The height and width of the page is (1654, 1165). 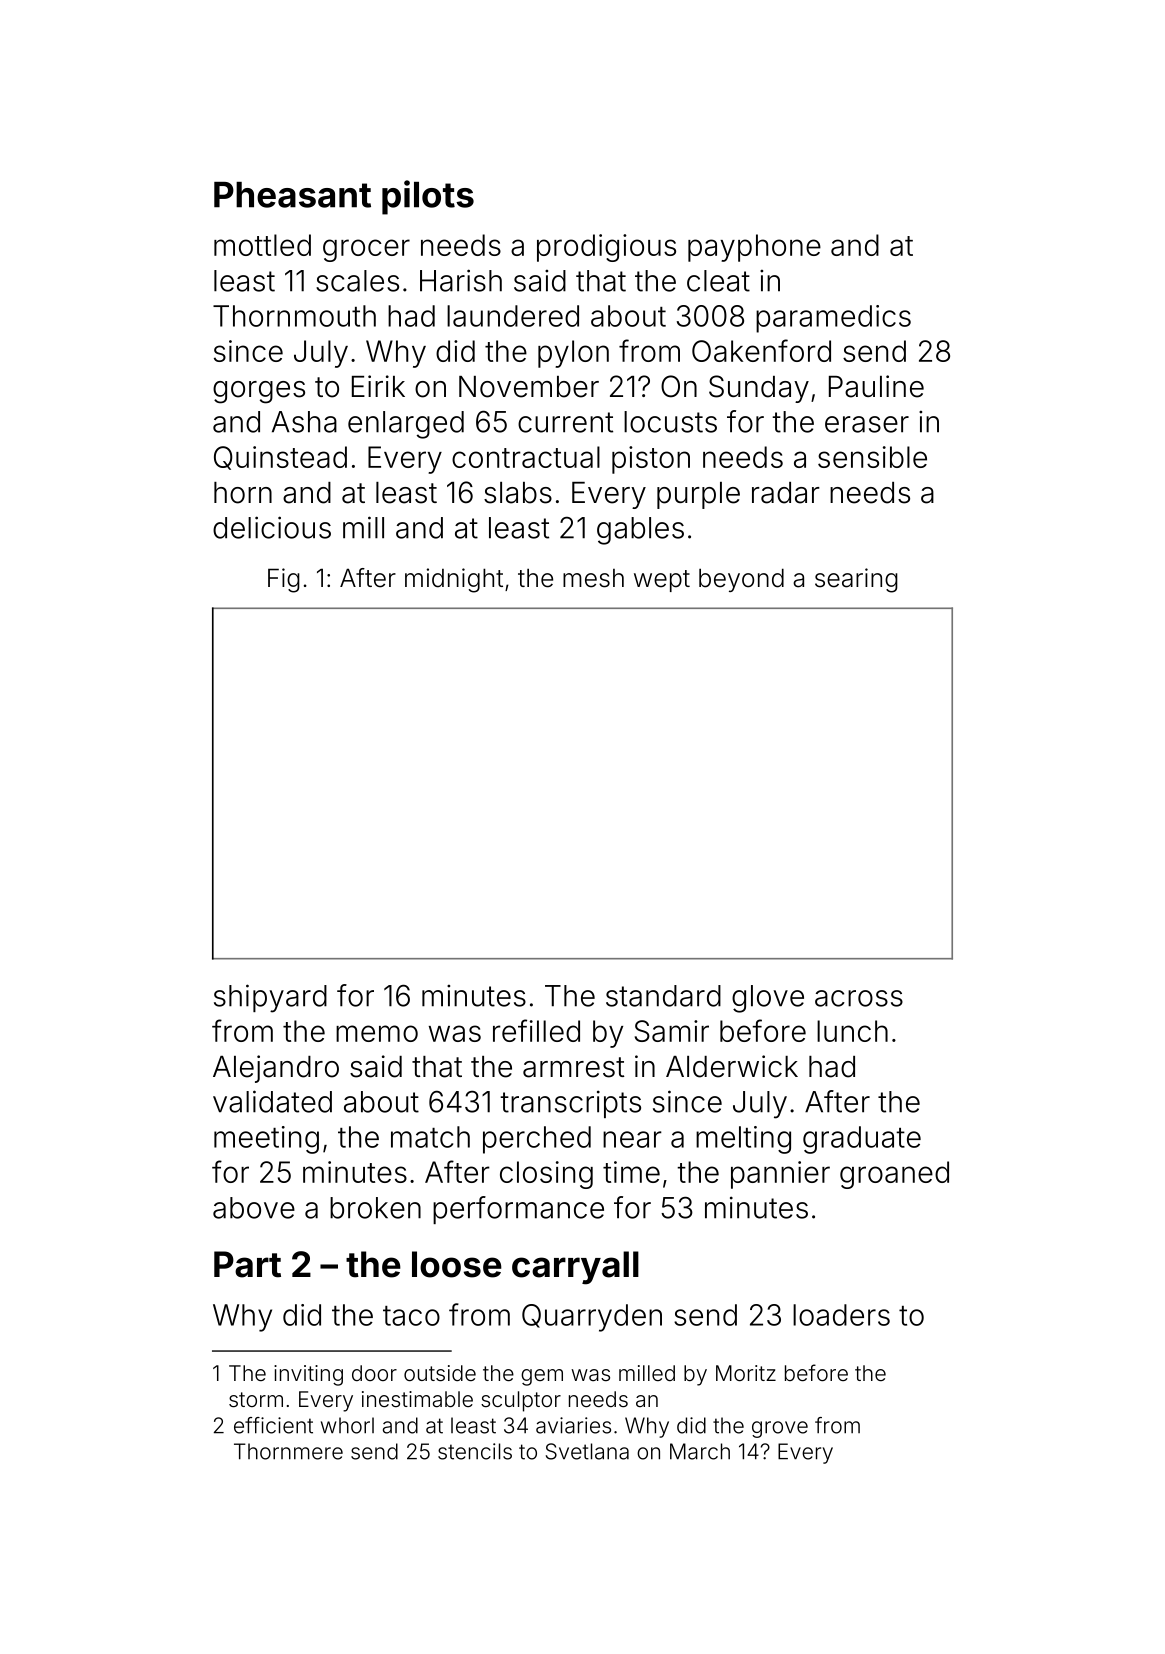 I want to click on stencils, so click(x=475, y=1451).
